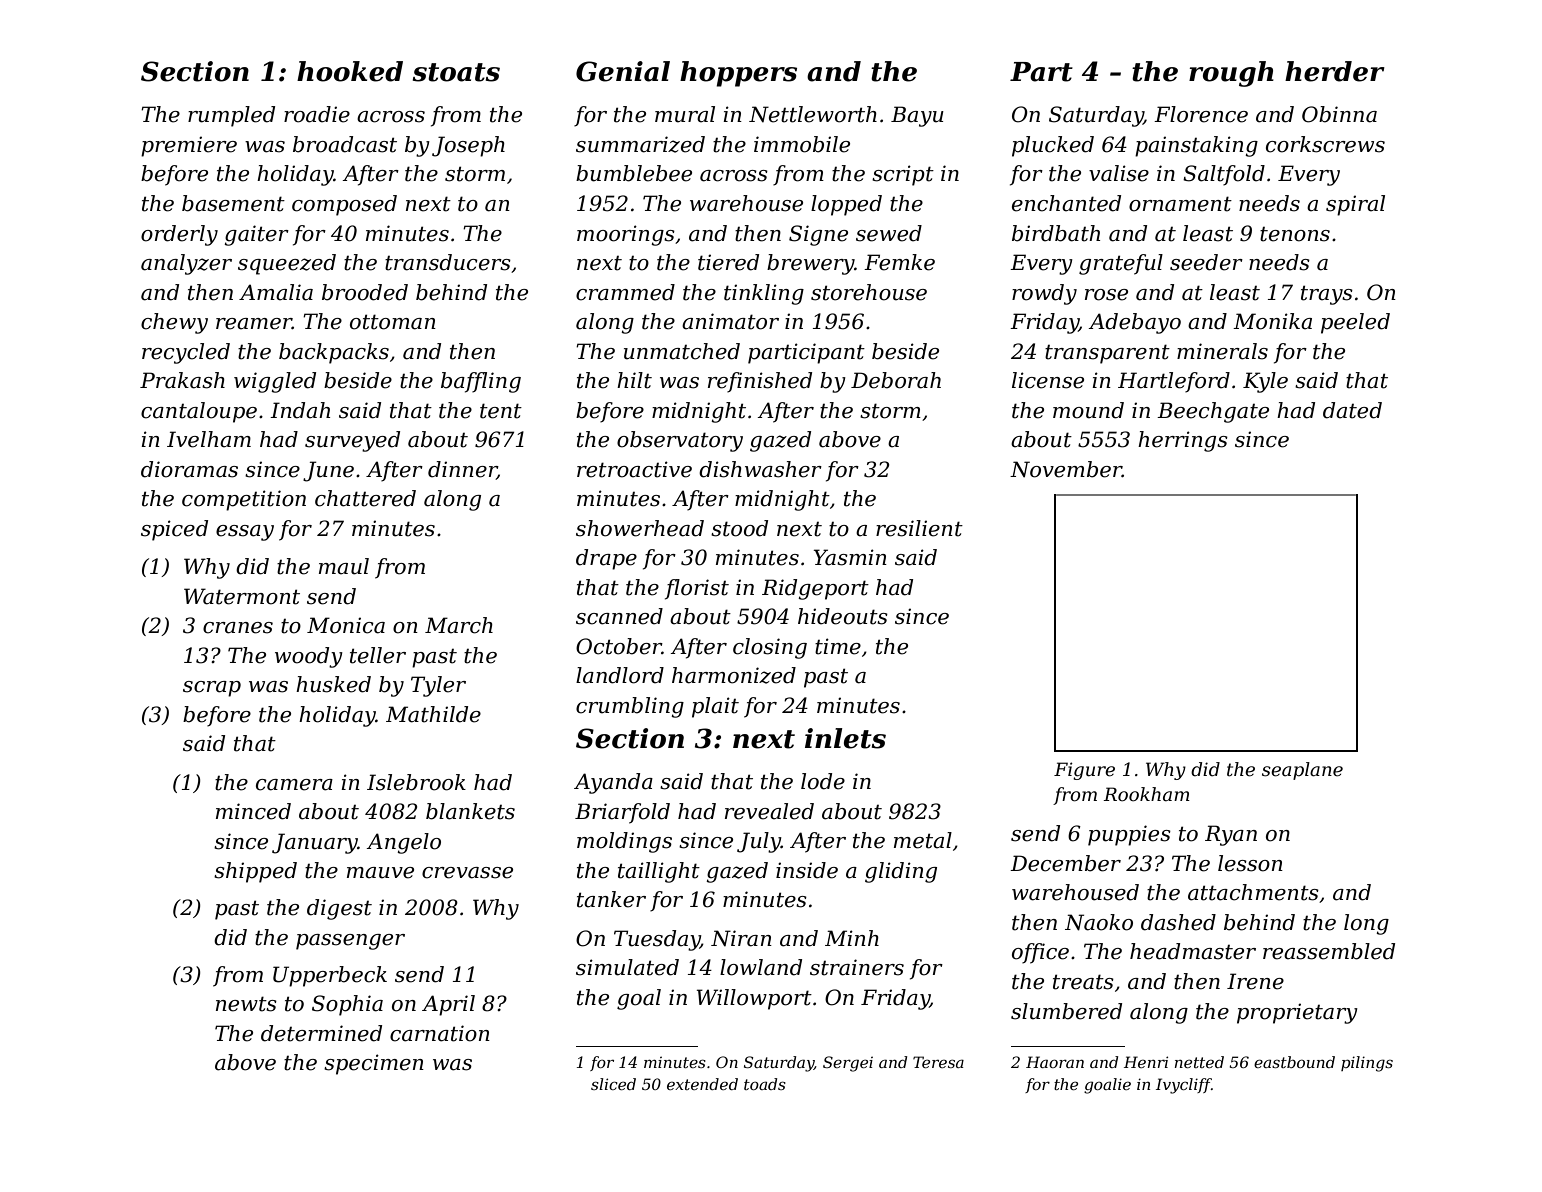  What do you see at coordinates (623, 71) in the screenshot?
I see `Genial` at bounding box center [623, 71].
